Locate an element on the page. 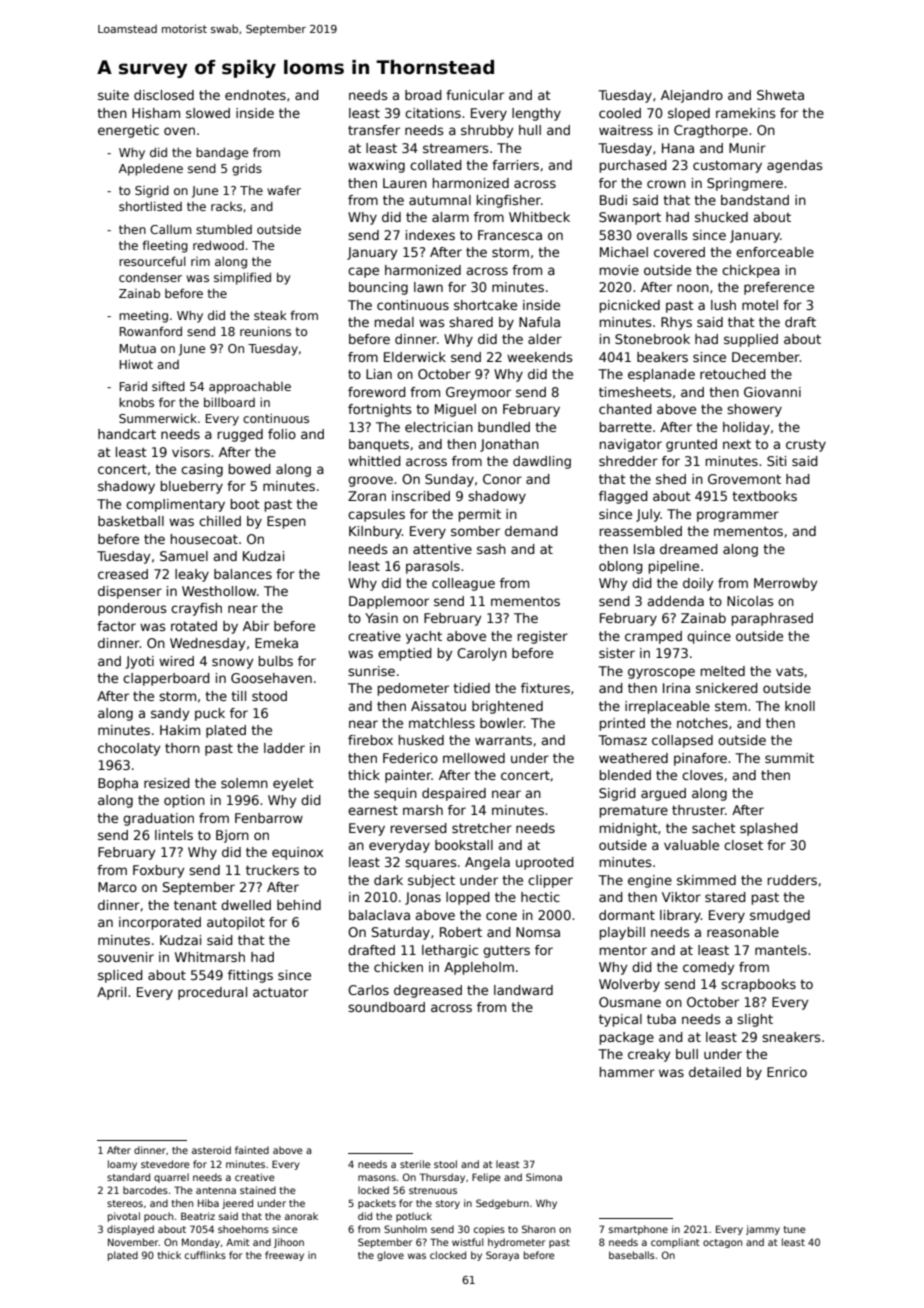 This page has height=1308, width=924. squares is located at coordinates (431, 864).
